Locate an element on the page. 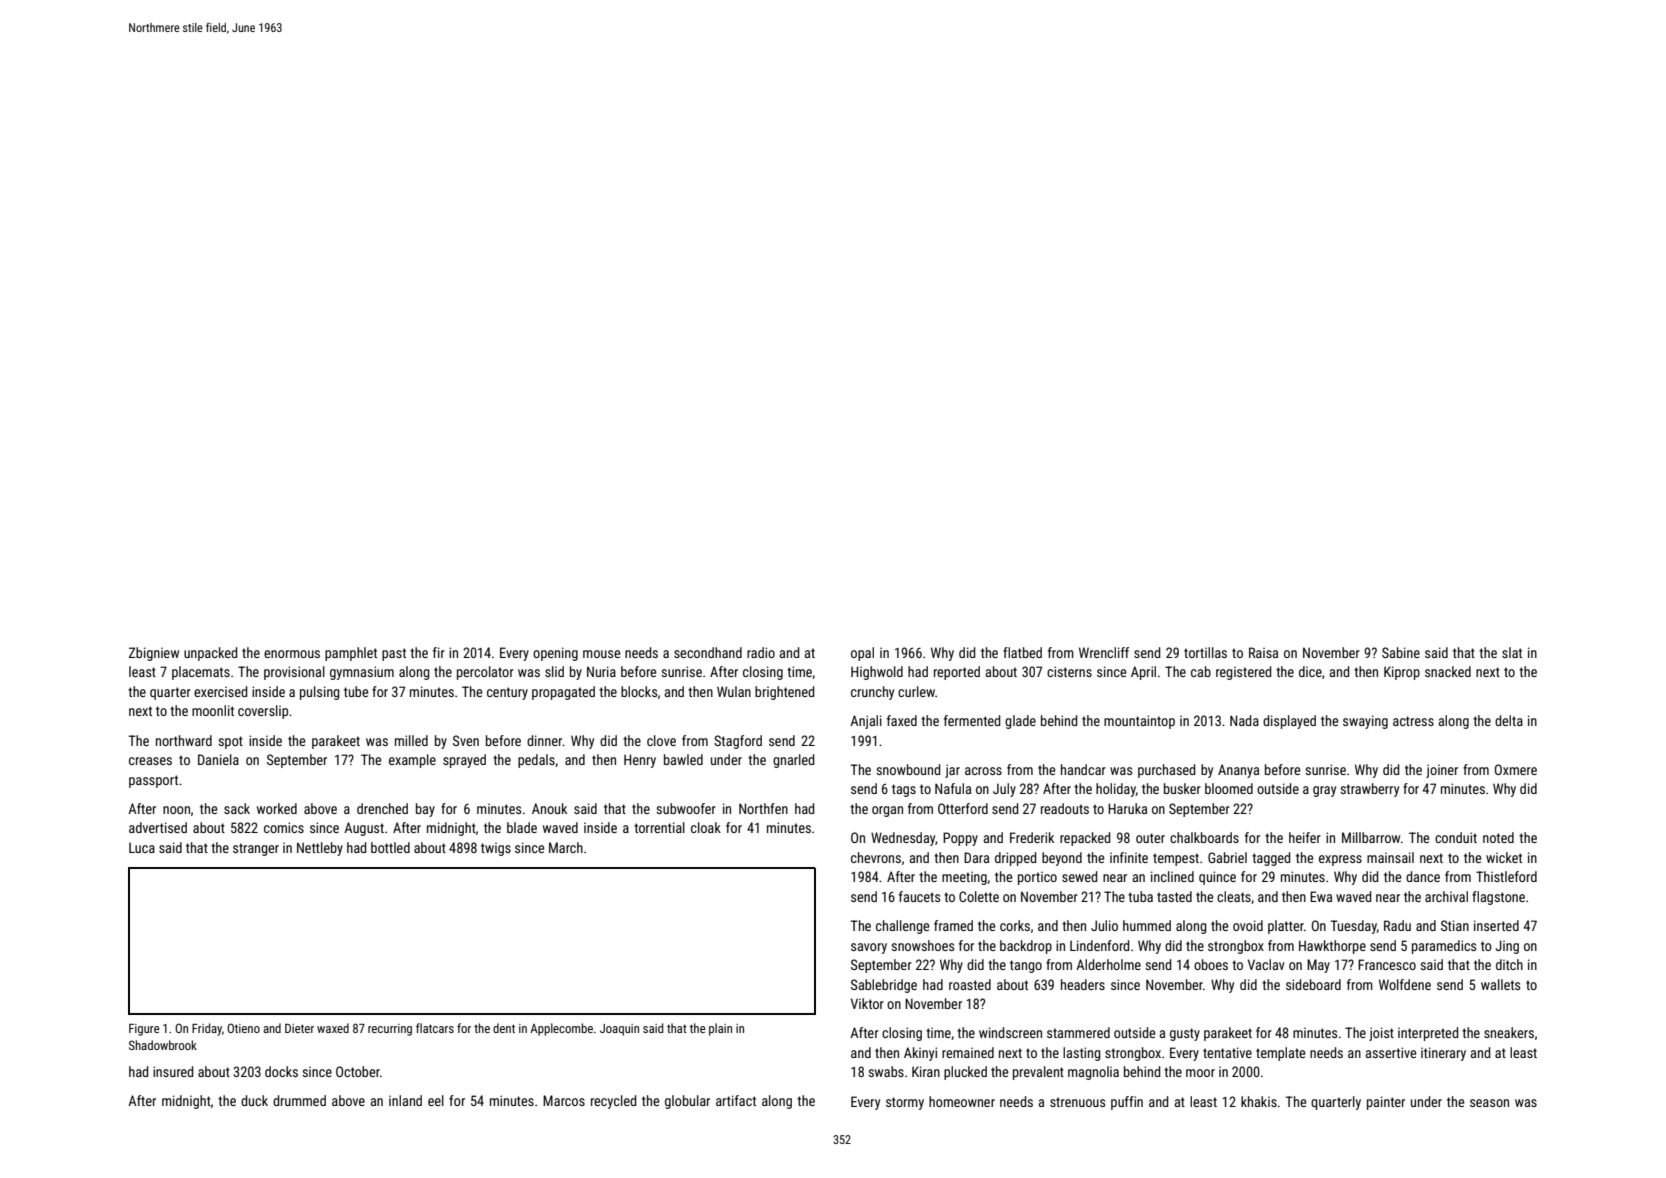 The width and height of the document is (1666, 1178). Otieno is located at coordinates (243, 1028).
